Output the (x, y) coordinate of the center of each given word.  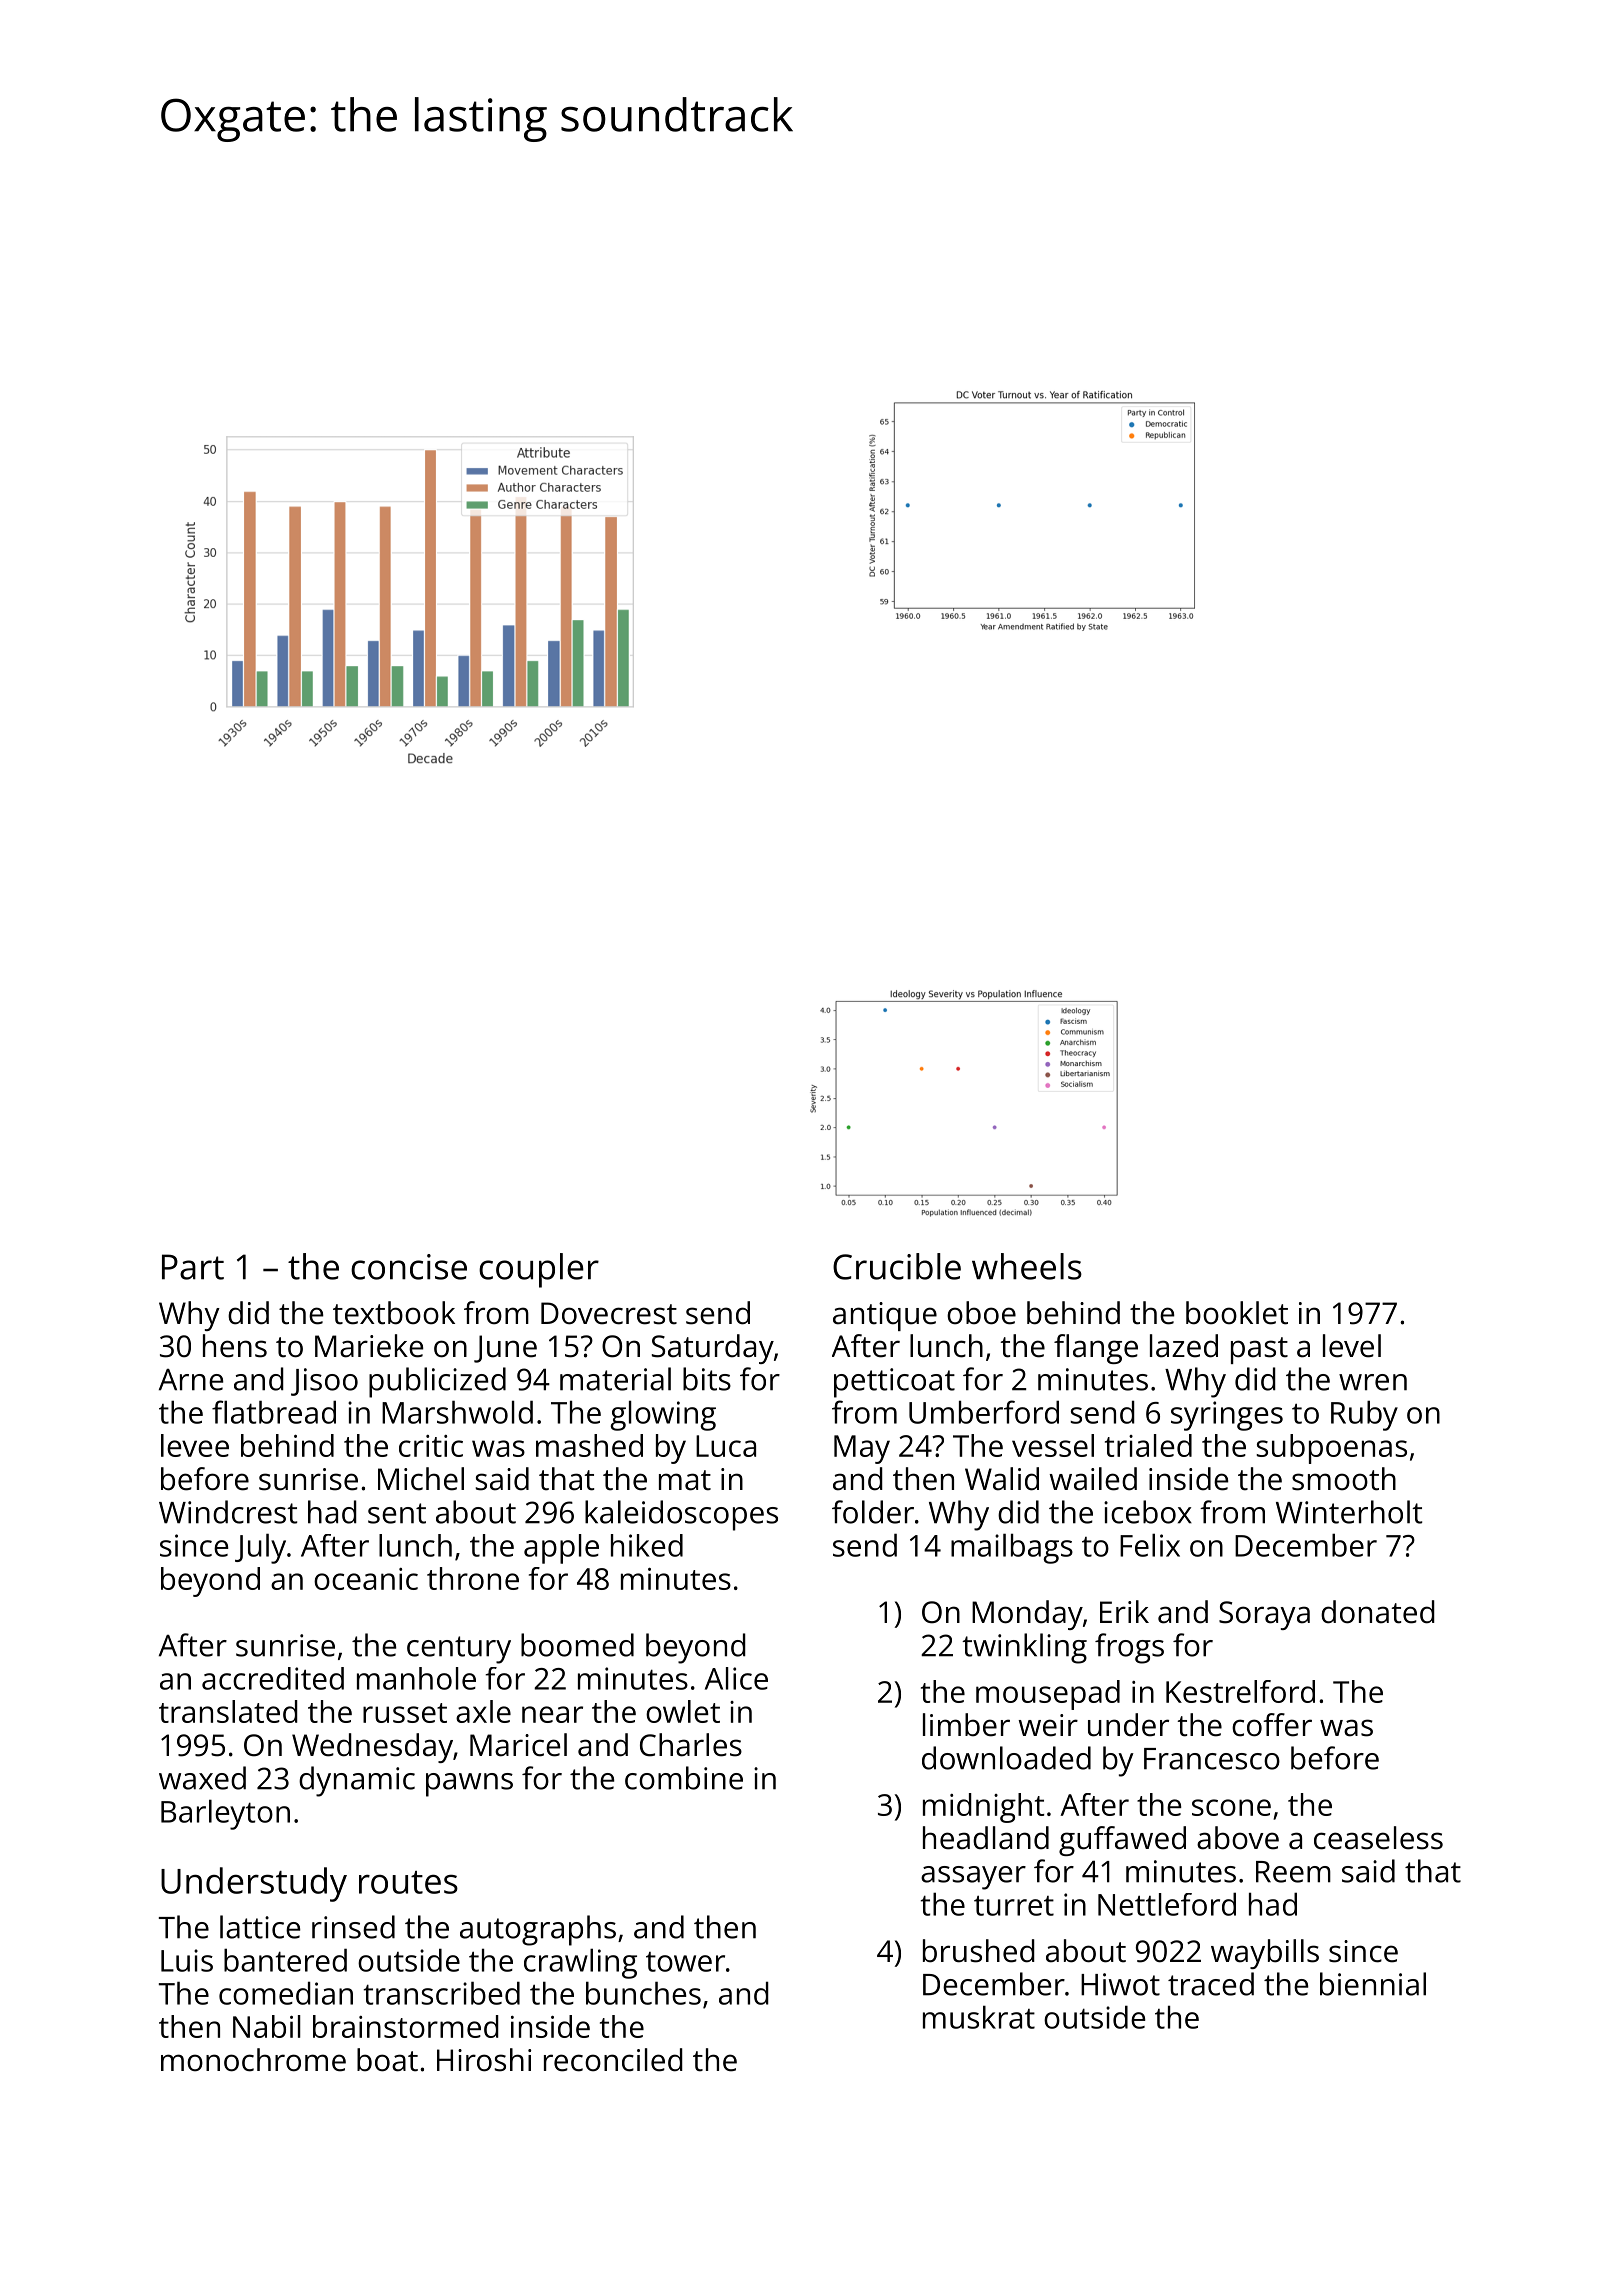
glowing (663, 1415)
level (1352, 1346)
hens (235, 1346)
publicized (437, 1382)
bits (707, 1379)
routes (408, 1882)
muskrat (979, 2017)
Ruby (1364, 1415)
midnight (983, 1808)
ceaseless (1378, 1838)
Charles (691, 1745)
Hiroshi (484, 2060)
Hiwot (1120, 1984)
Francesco (1212, 1759)
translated (228, 1711)
